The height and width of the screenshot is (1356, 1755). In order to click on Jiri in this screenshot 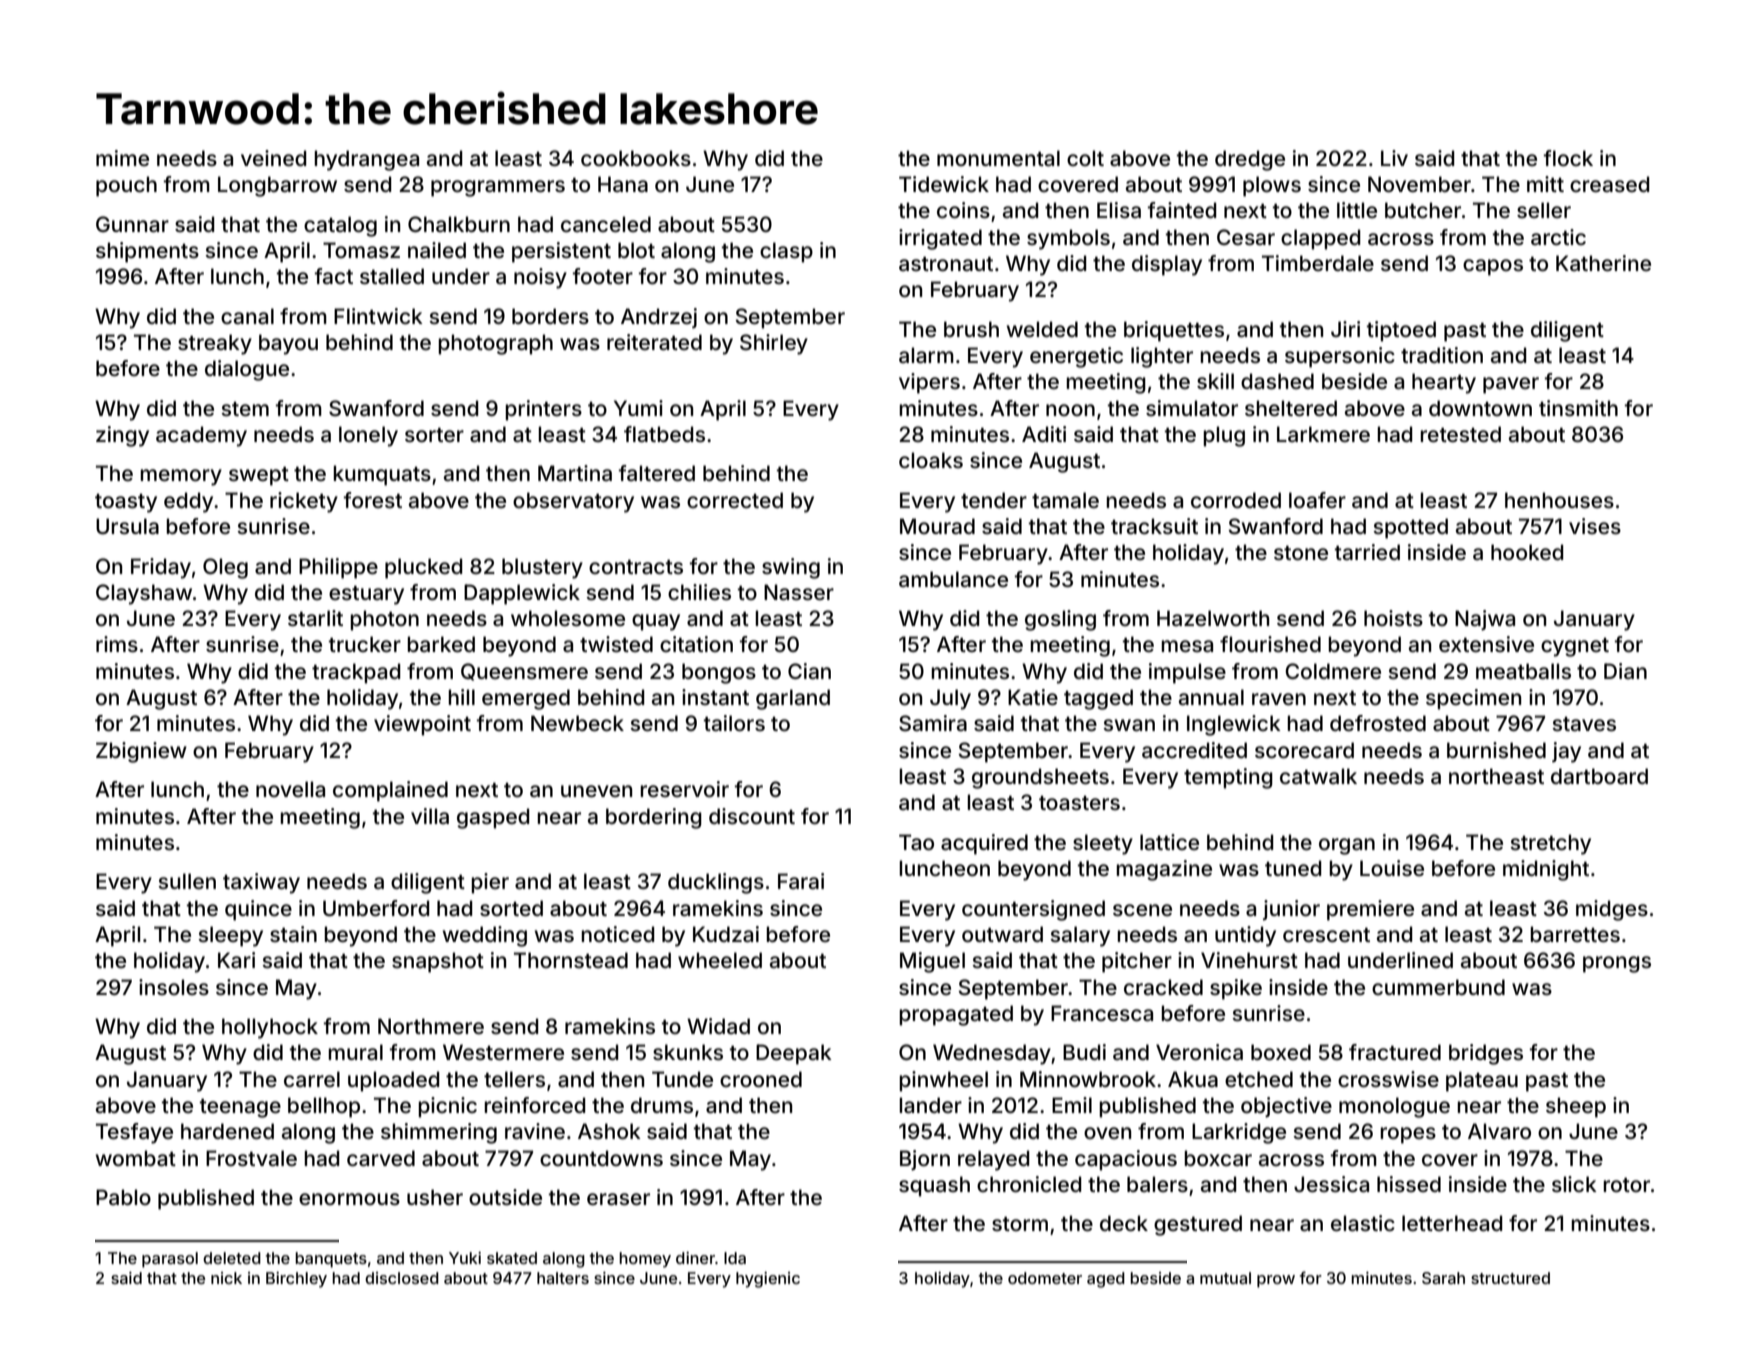, I will do `click(1345, 329)`.
